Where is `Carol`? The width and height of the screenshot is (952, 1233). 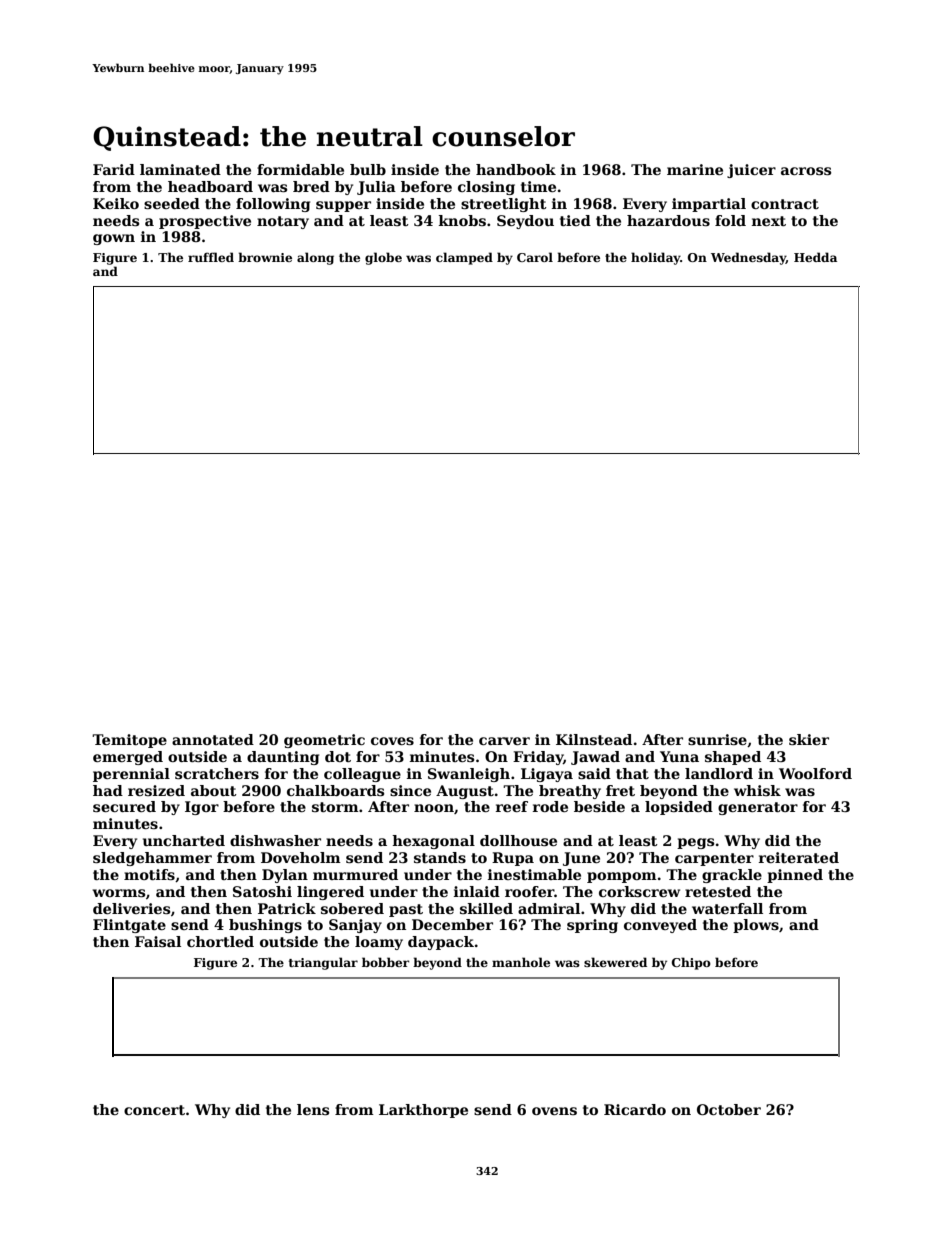
Carol is located at coordinates (535, 257).
